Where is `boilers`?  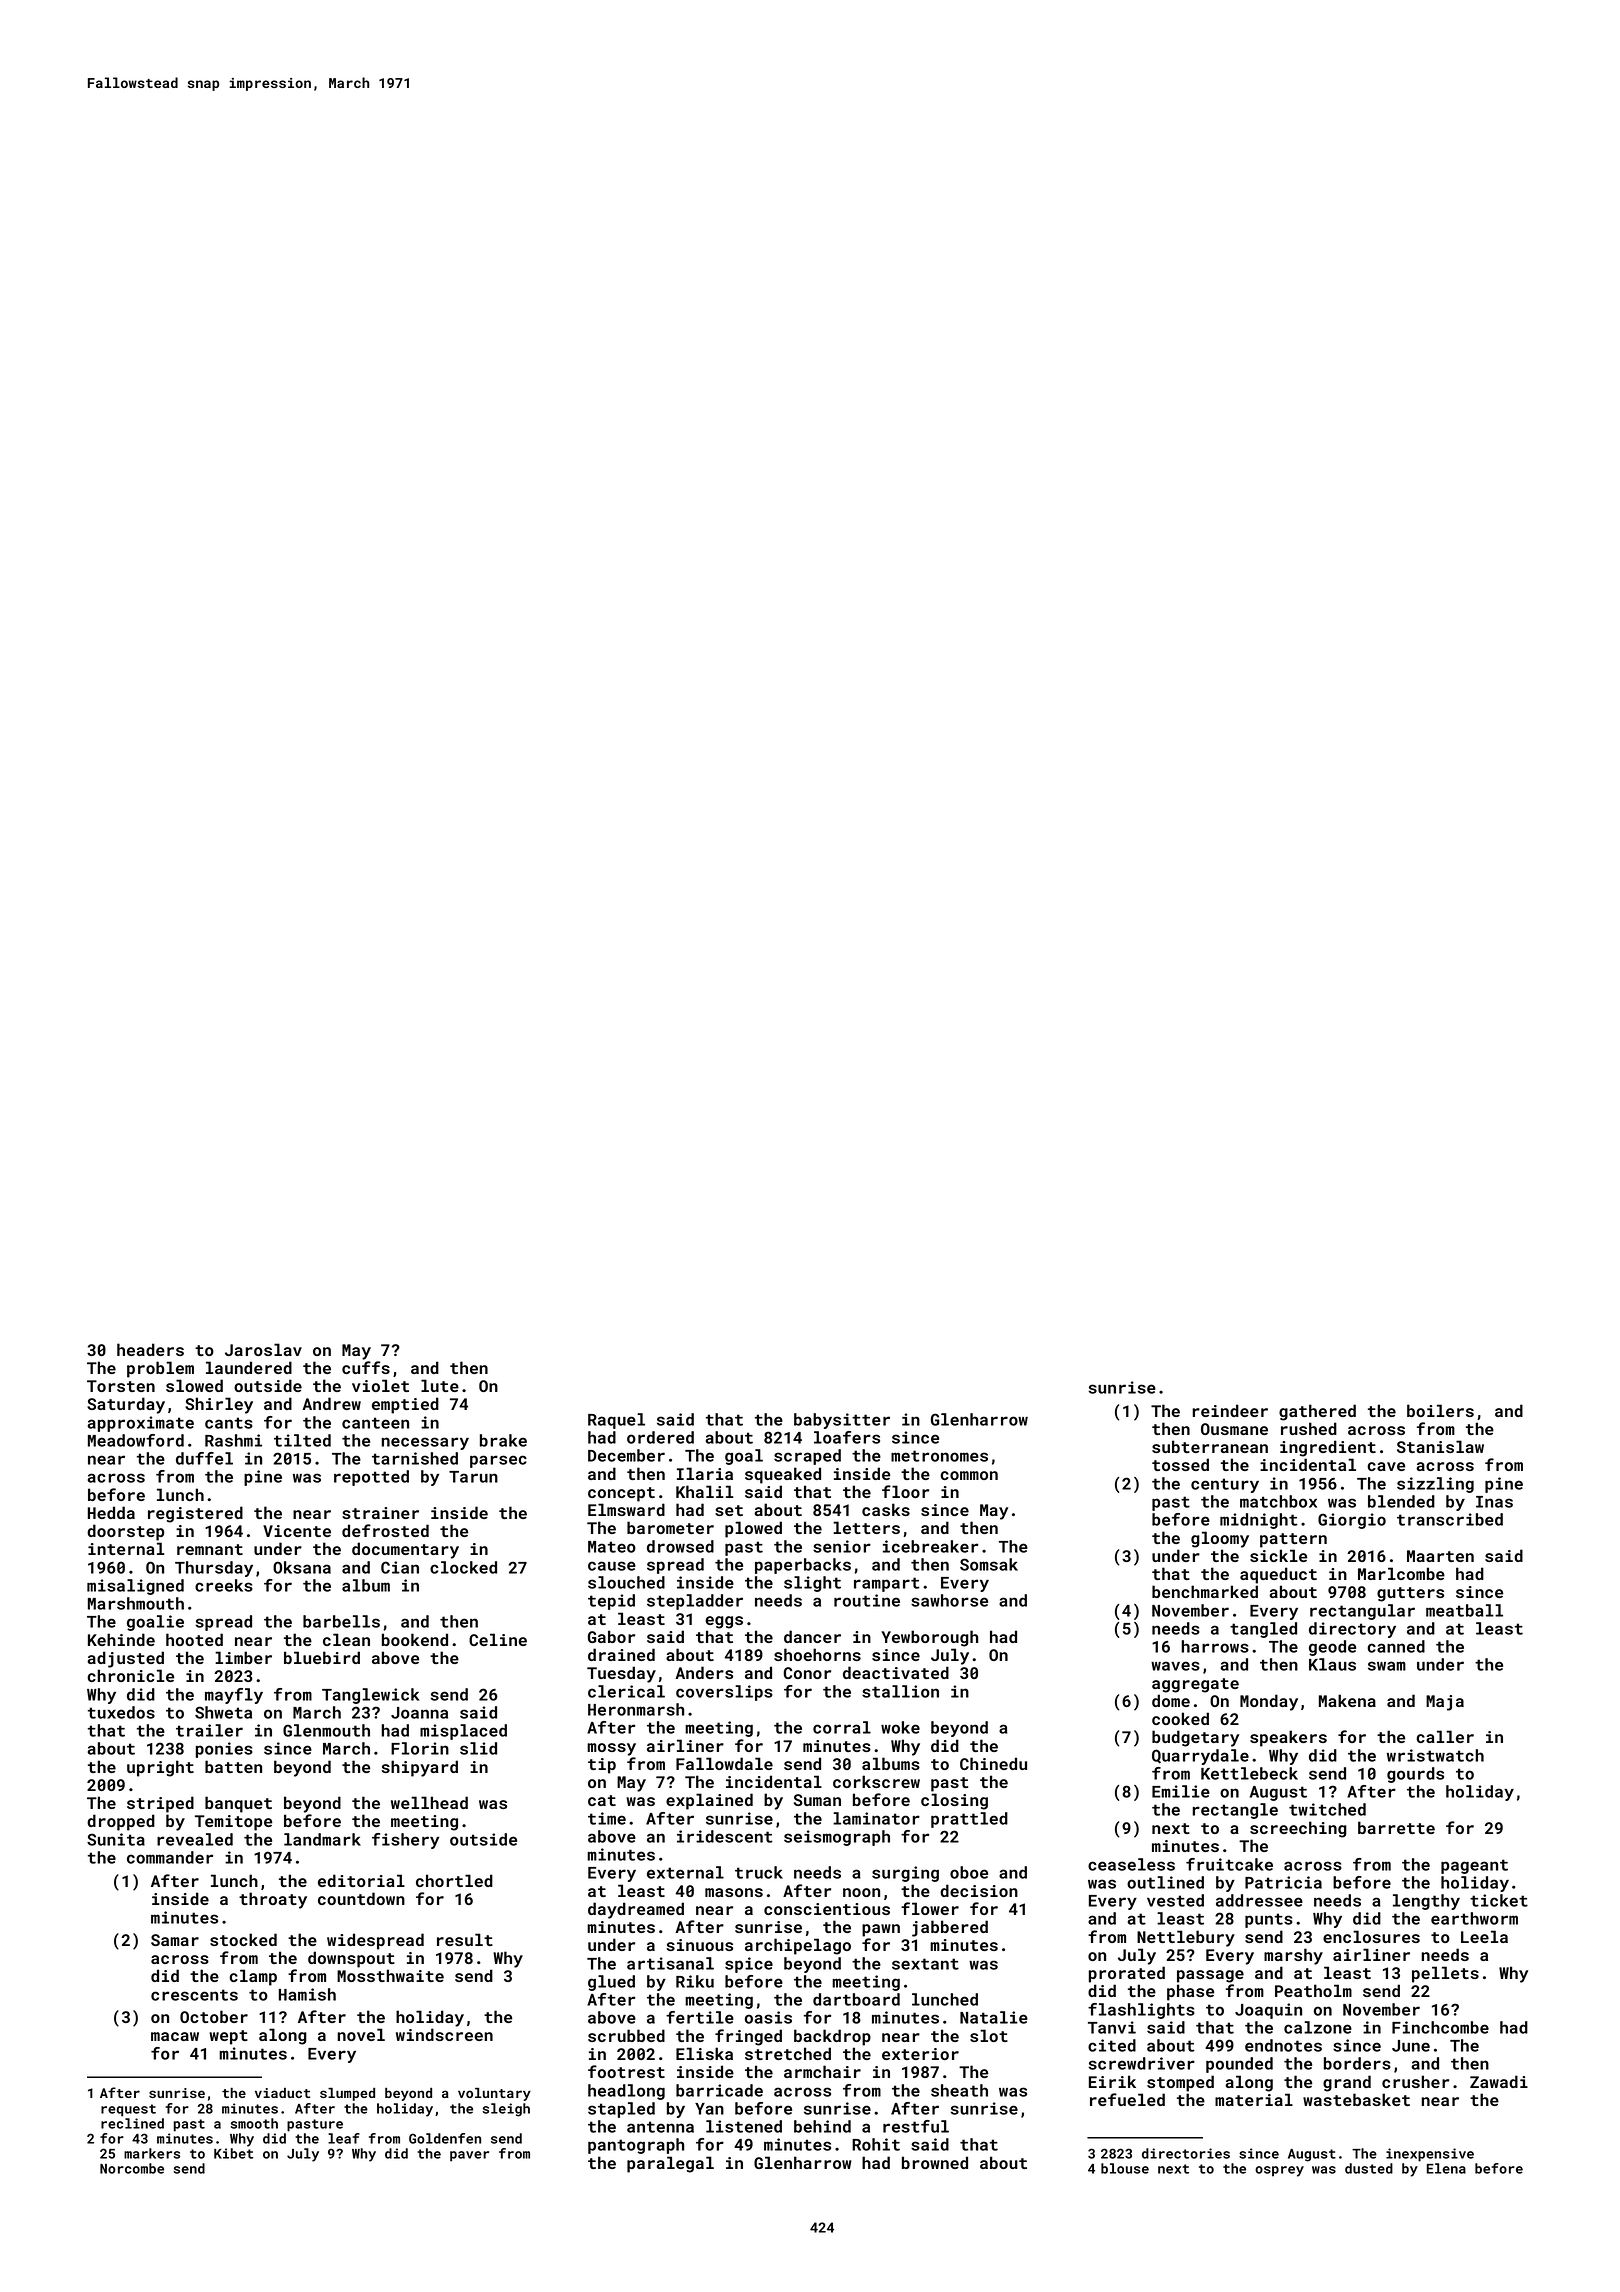 boilers is located at coordinates (1440, 1410).
